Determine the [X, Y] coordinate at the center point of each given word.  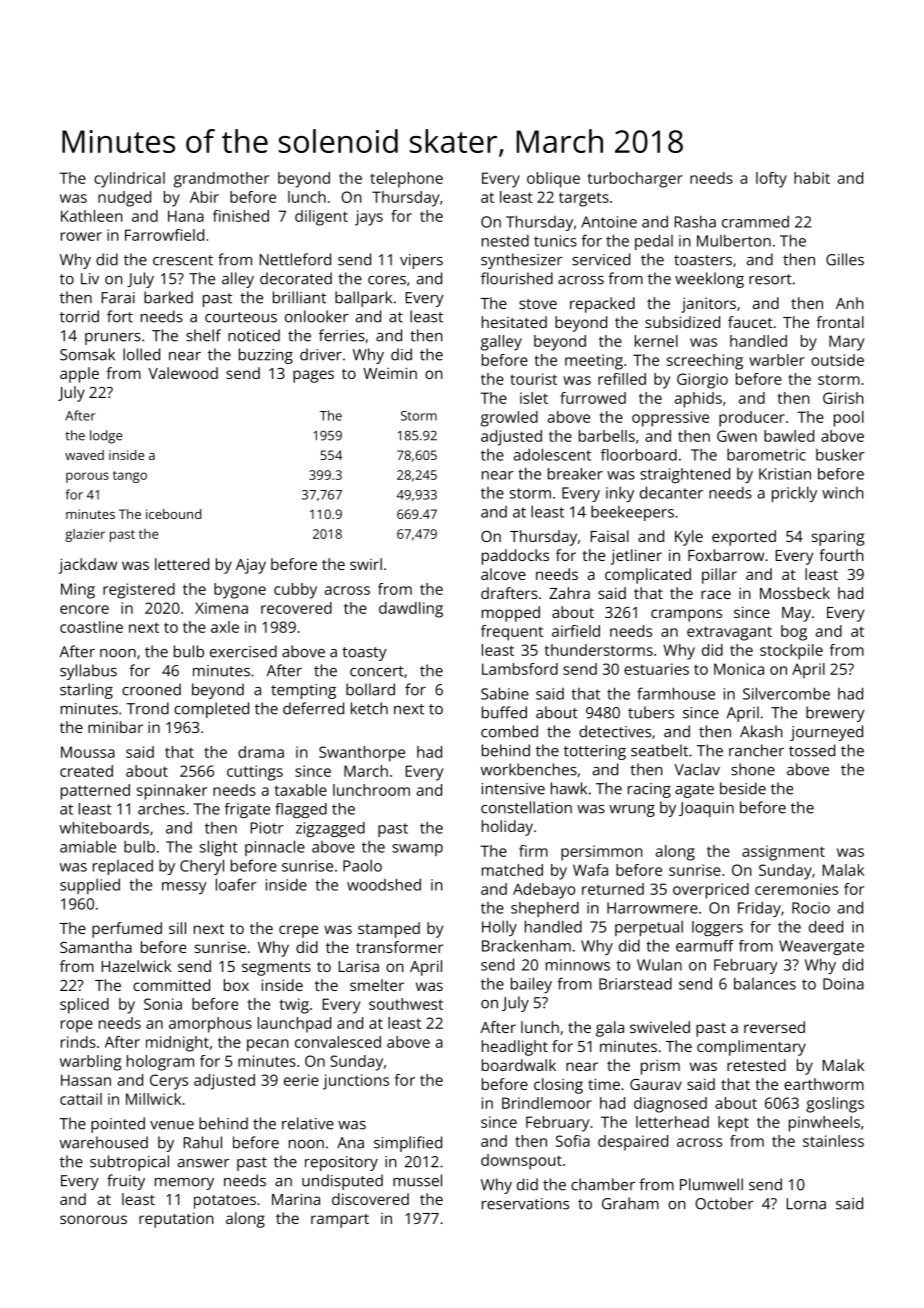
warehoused [104, 1142]
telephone [406, 180]
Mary [846, 343]
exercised [243, 651]
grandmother [221, 180]
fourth [841, 555]
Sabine [505, 693]
